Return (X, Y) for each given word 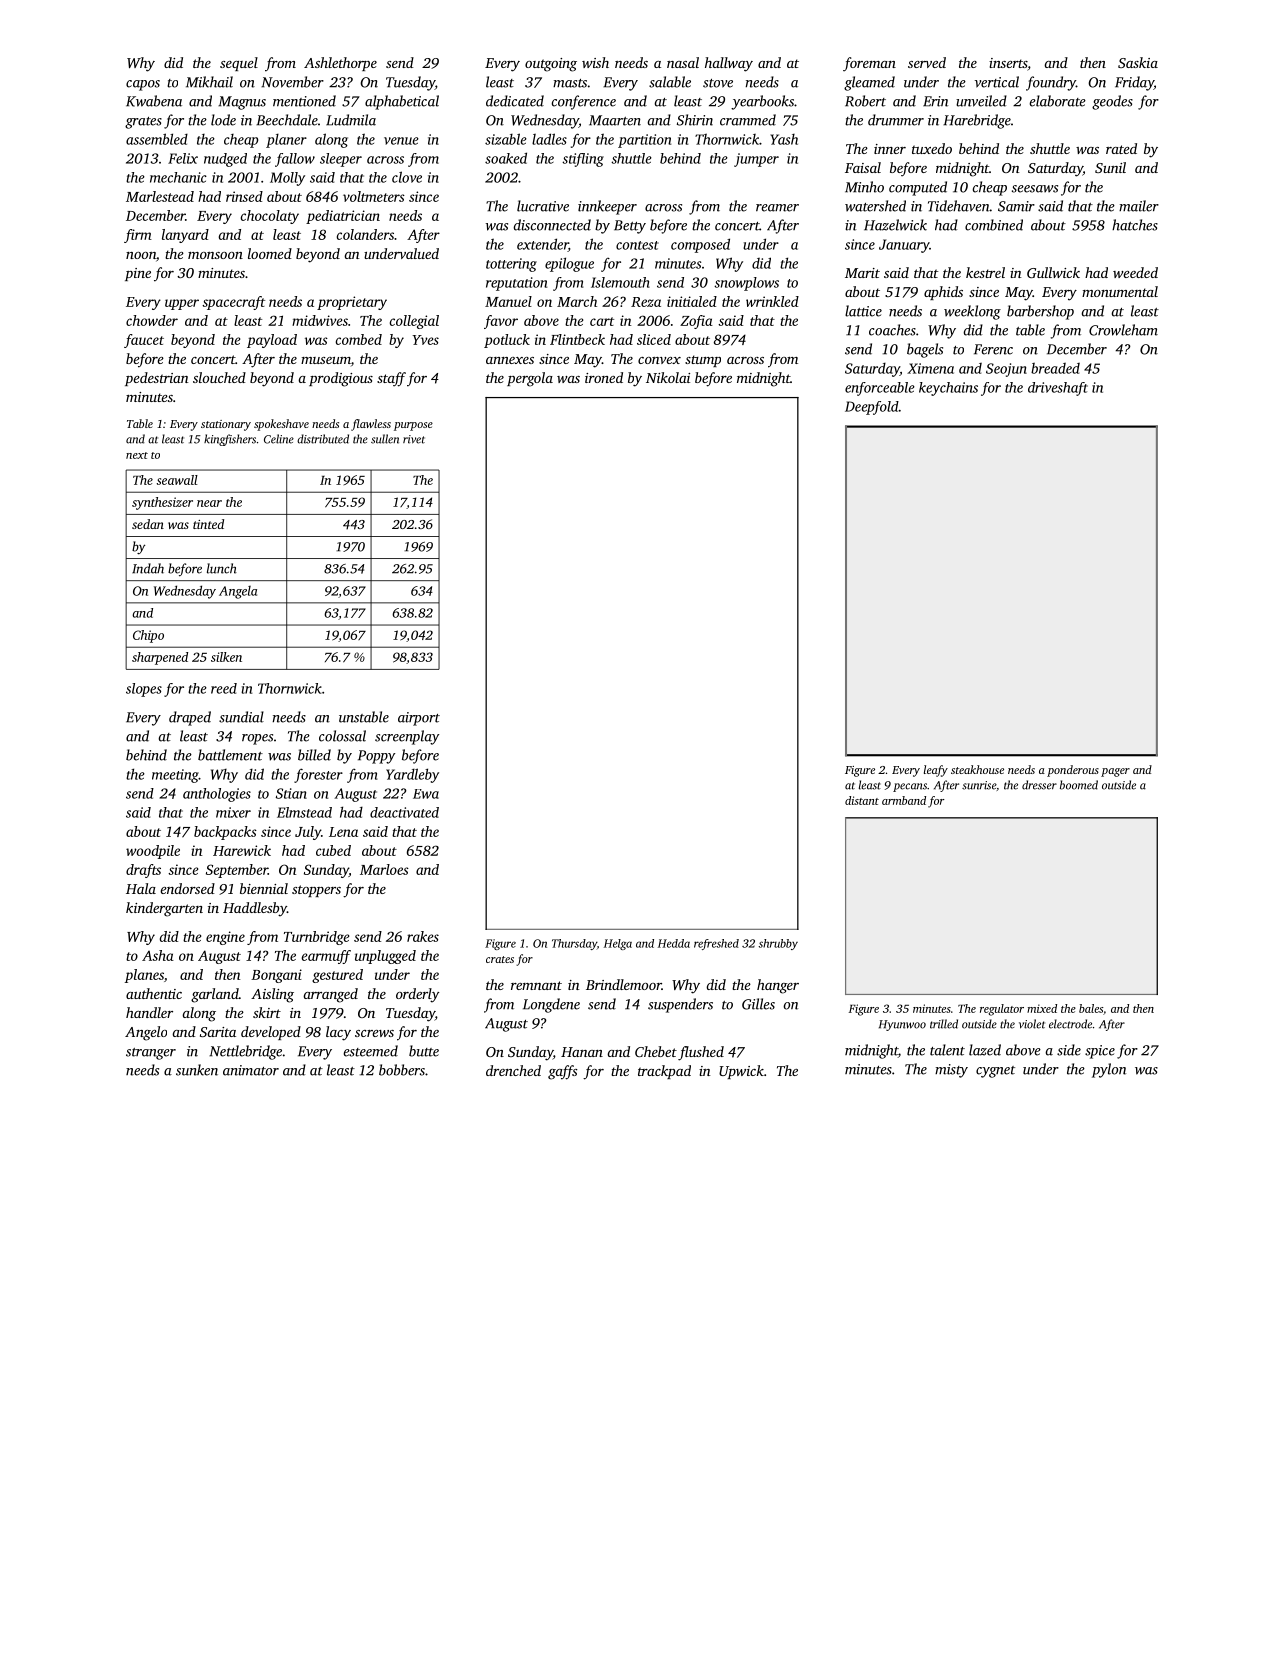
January (904, 246)
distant (862, 800)
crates (500, 959)
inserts (1008, 63)
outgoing (551, 65)
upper (182, 304)
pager (1115, 772)
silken (226, 657)
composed (700, 245)
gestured (337, 976)
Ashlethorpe (340, 64)
